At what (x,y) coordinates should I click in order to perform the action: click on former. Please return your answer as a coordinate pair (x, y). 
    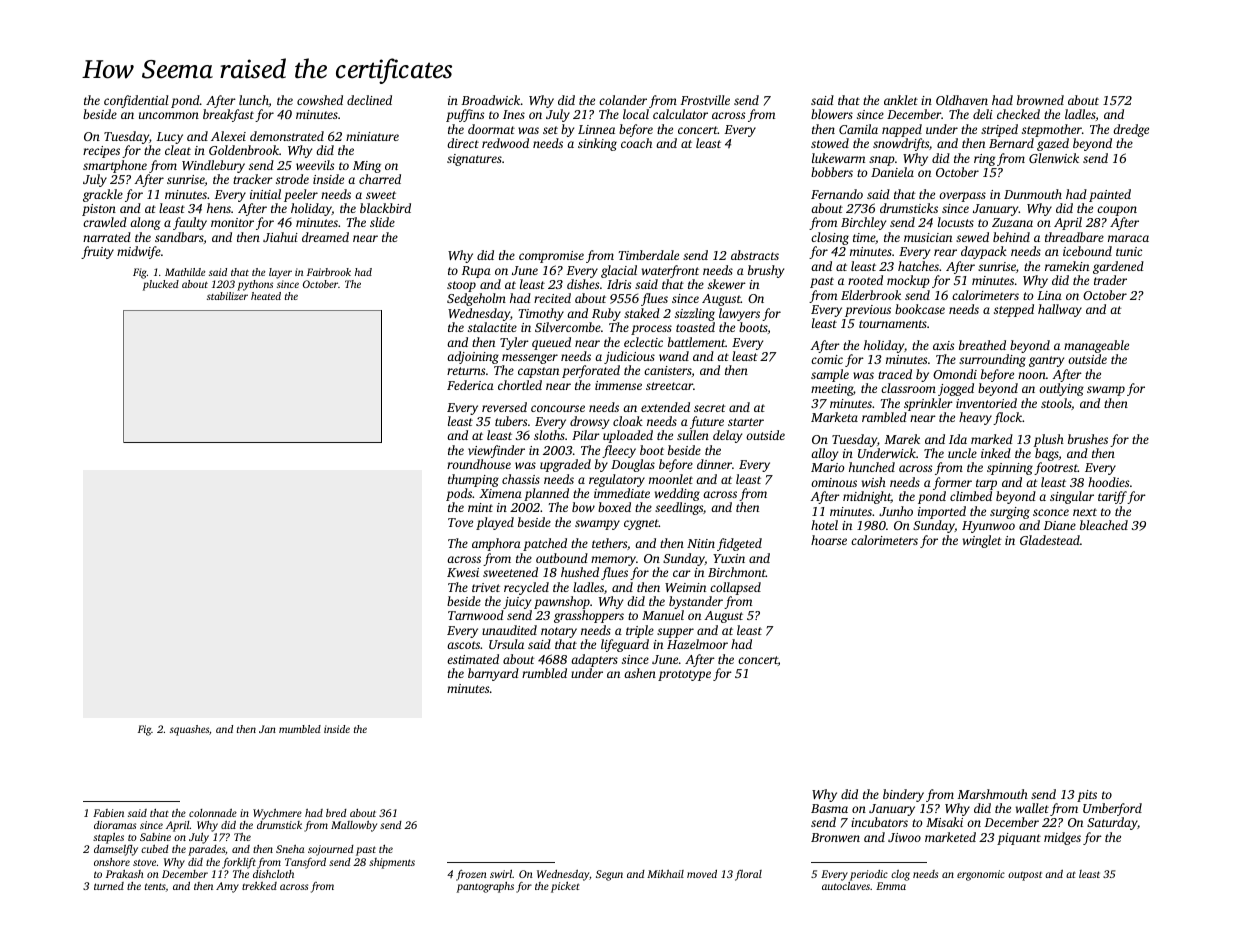
    Looking at the image, I should click on (952, 483).
